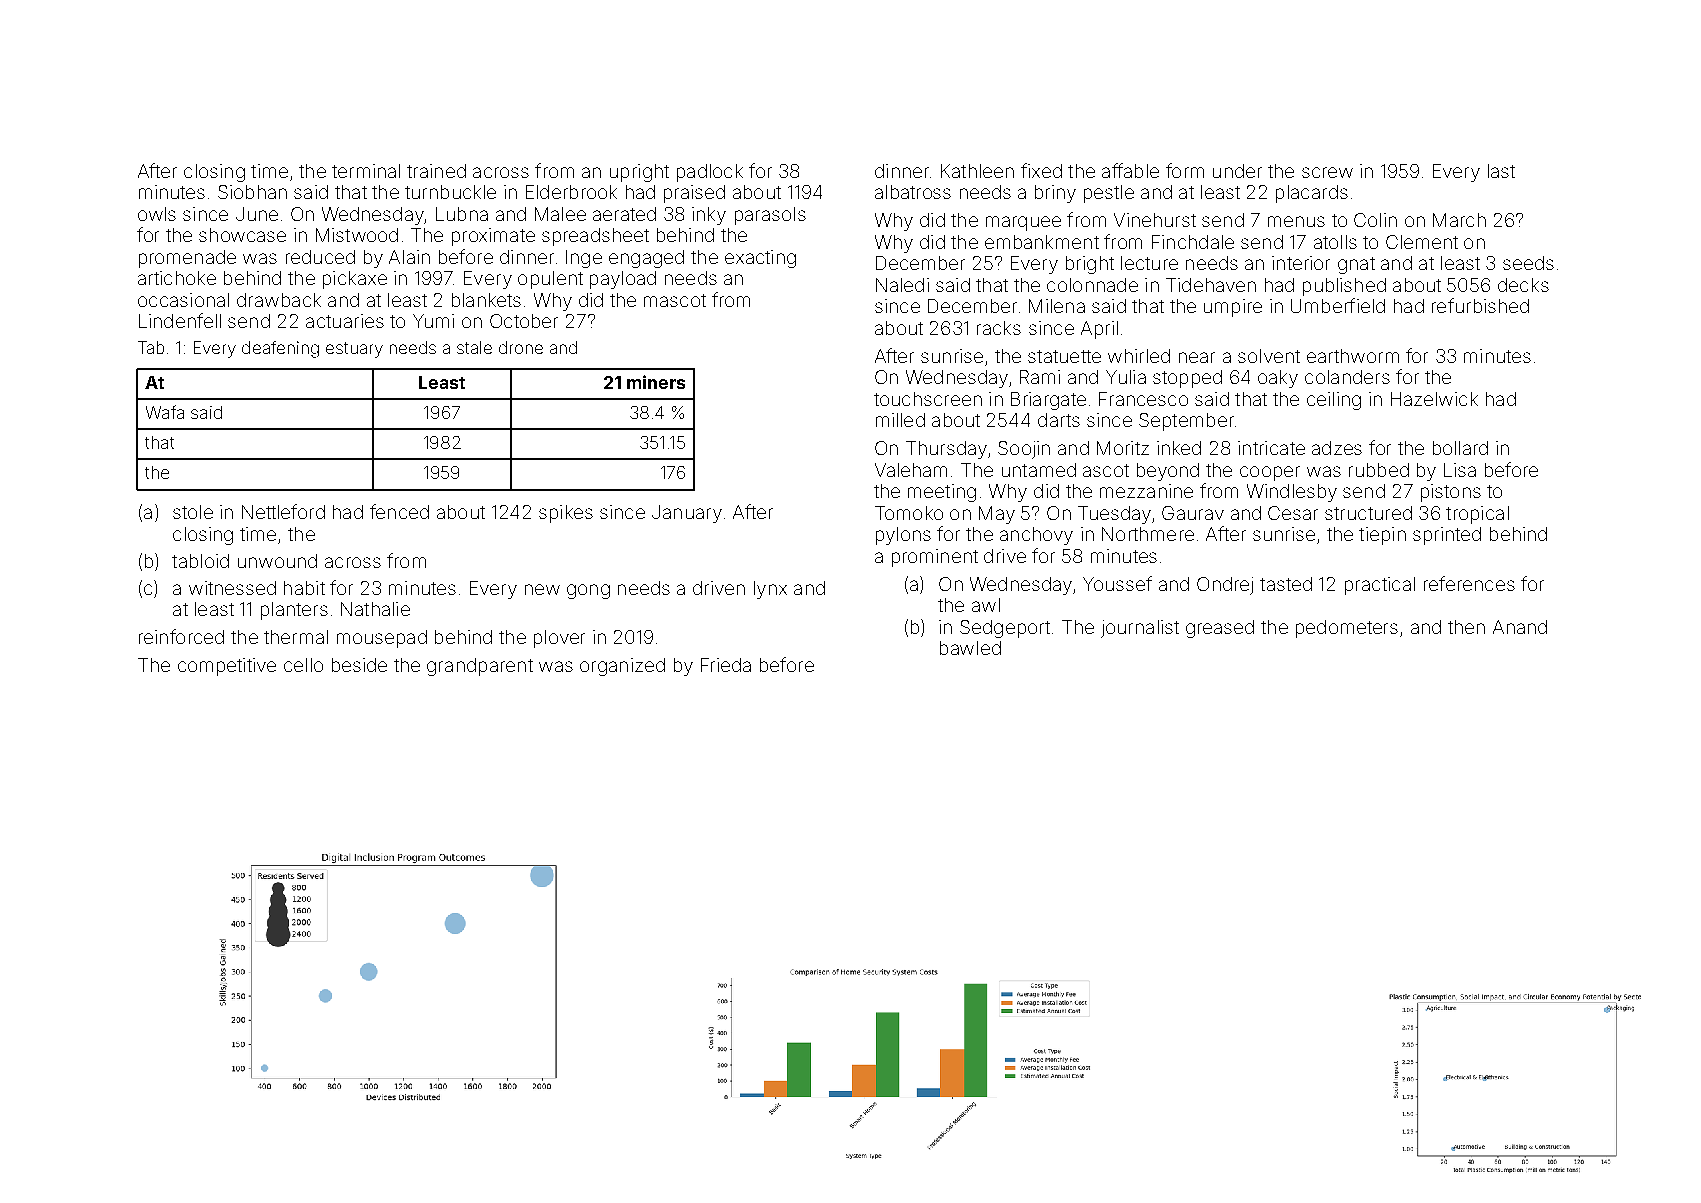 The width and height of the image is (1701, 1203). Describe the element at coordinates (252, 192) in the image. I see `Siobhan` at that location.
